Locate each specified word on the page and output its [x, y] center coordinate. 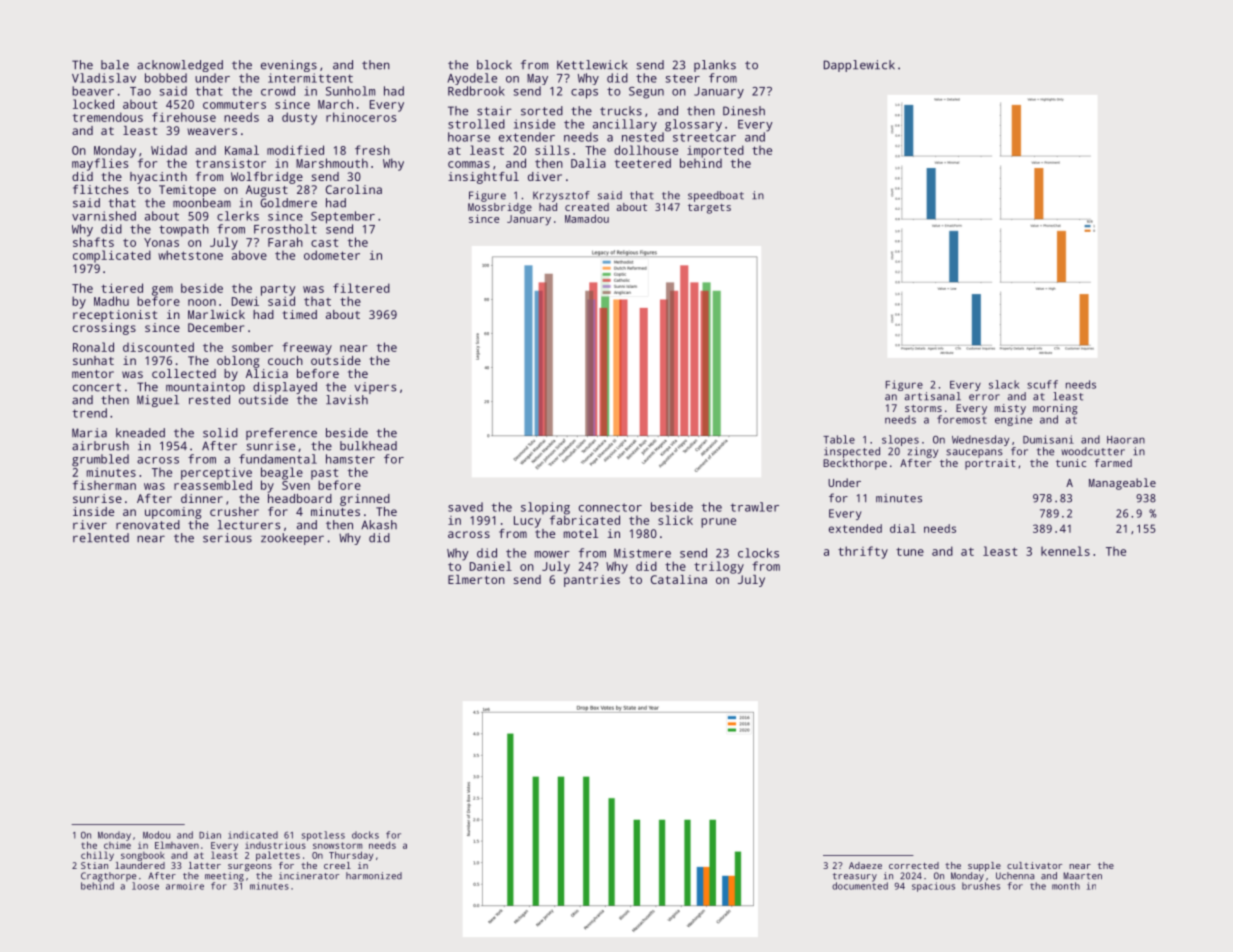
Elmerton [476, 579]
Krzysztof [561, 196]
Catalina [679, 579]
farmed [1113, 463]
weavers [212, 131]
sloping [545, 508]
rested [209, 400]
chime [117, 845]
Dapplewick [859, 66]
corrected [914, 865]
